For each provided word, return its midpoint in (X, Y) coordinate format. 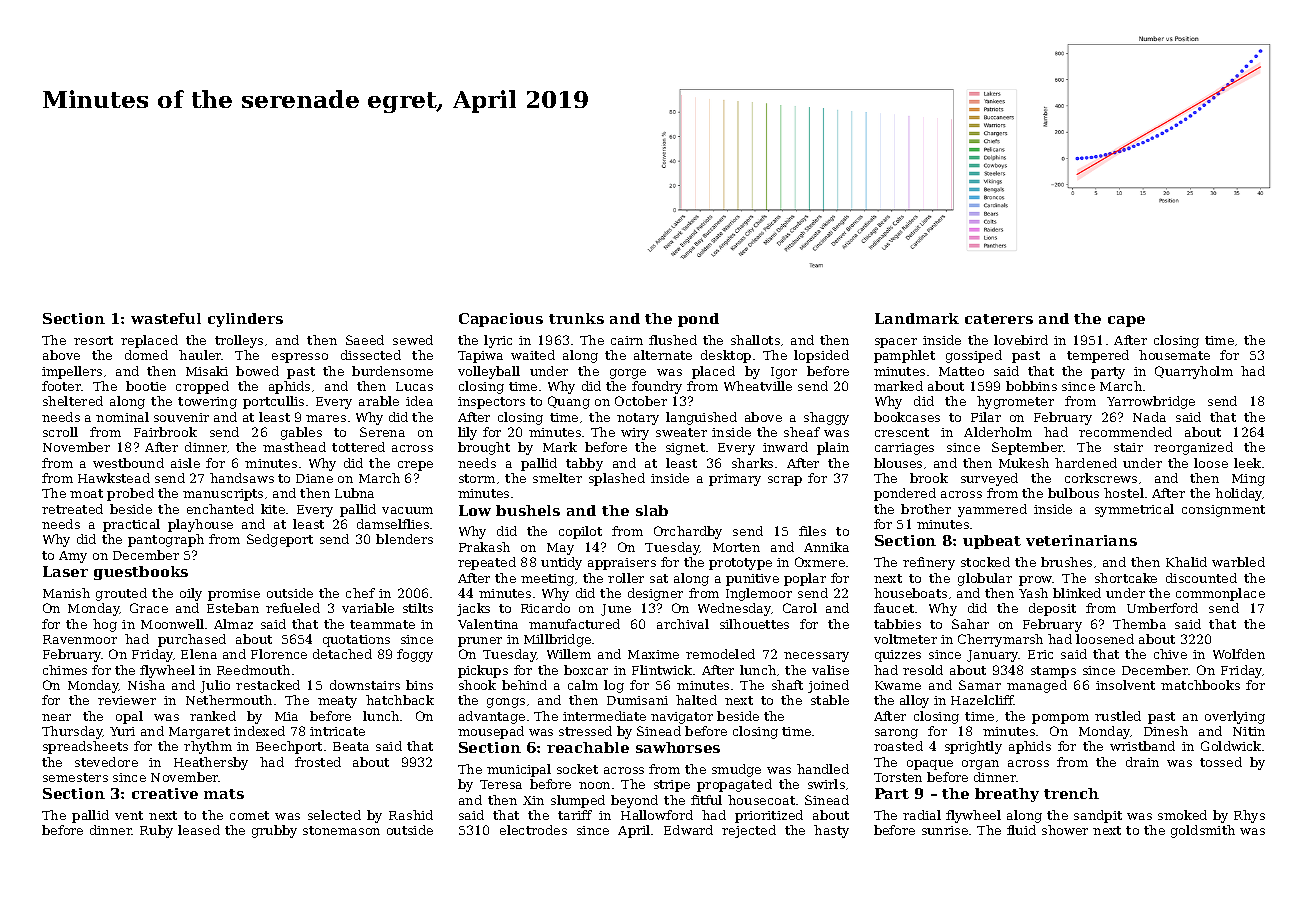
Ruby (156, 831)
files (812, 531)
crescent (902, 432)
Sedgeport (280, 540)
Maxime (653, 654)
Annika (826, 547)
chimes (65, 670)
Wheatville (758, 386)
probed (130, 494)
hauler (200, 355)
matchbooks (1200, 685)
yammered (992, 510)
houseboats (910, 593)
